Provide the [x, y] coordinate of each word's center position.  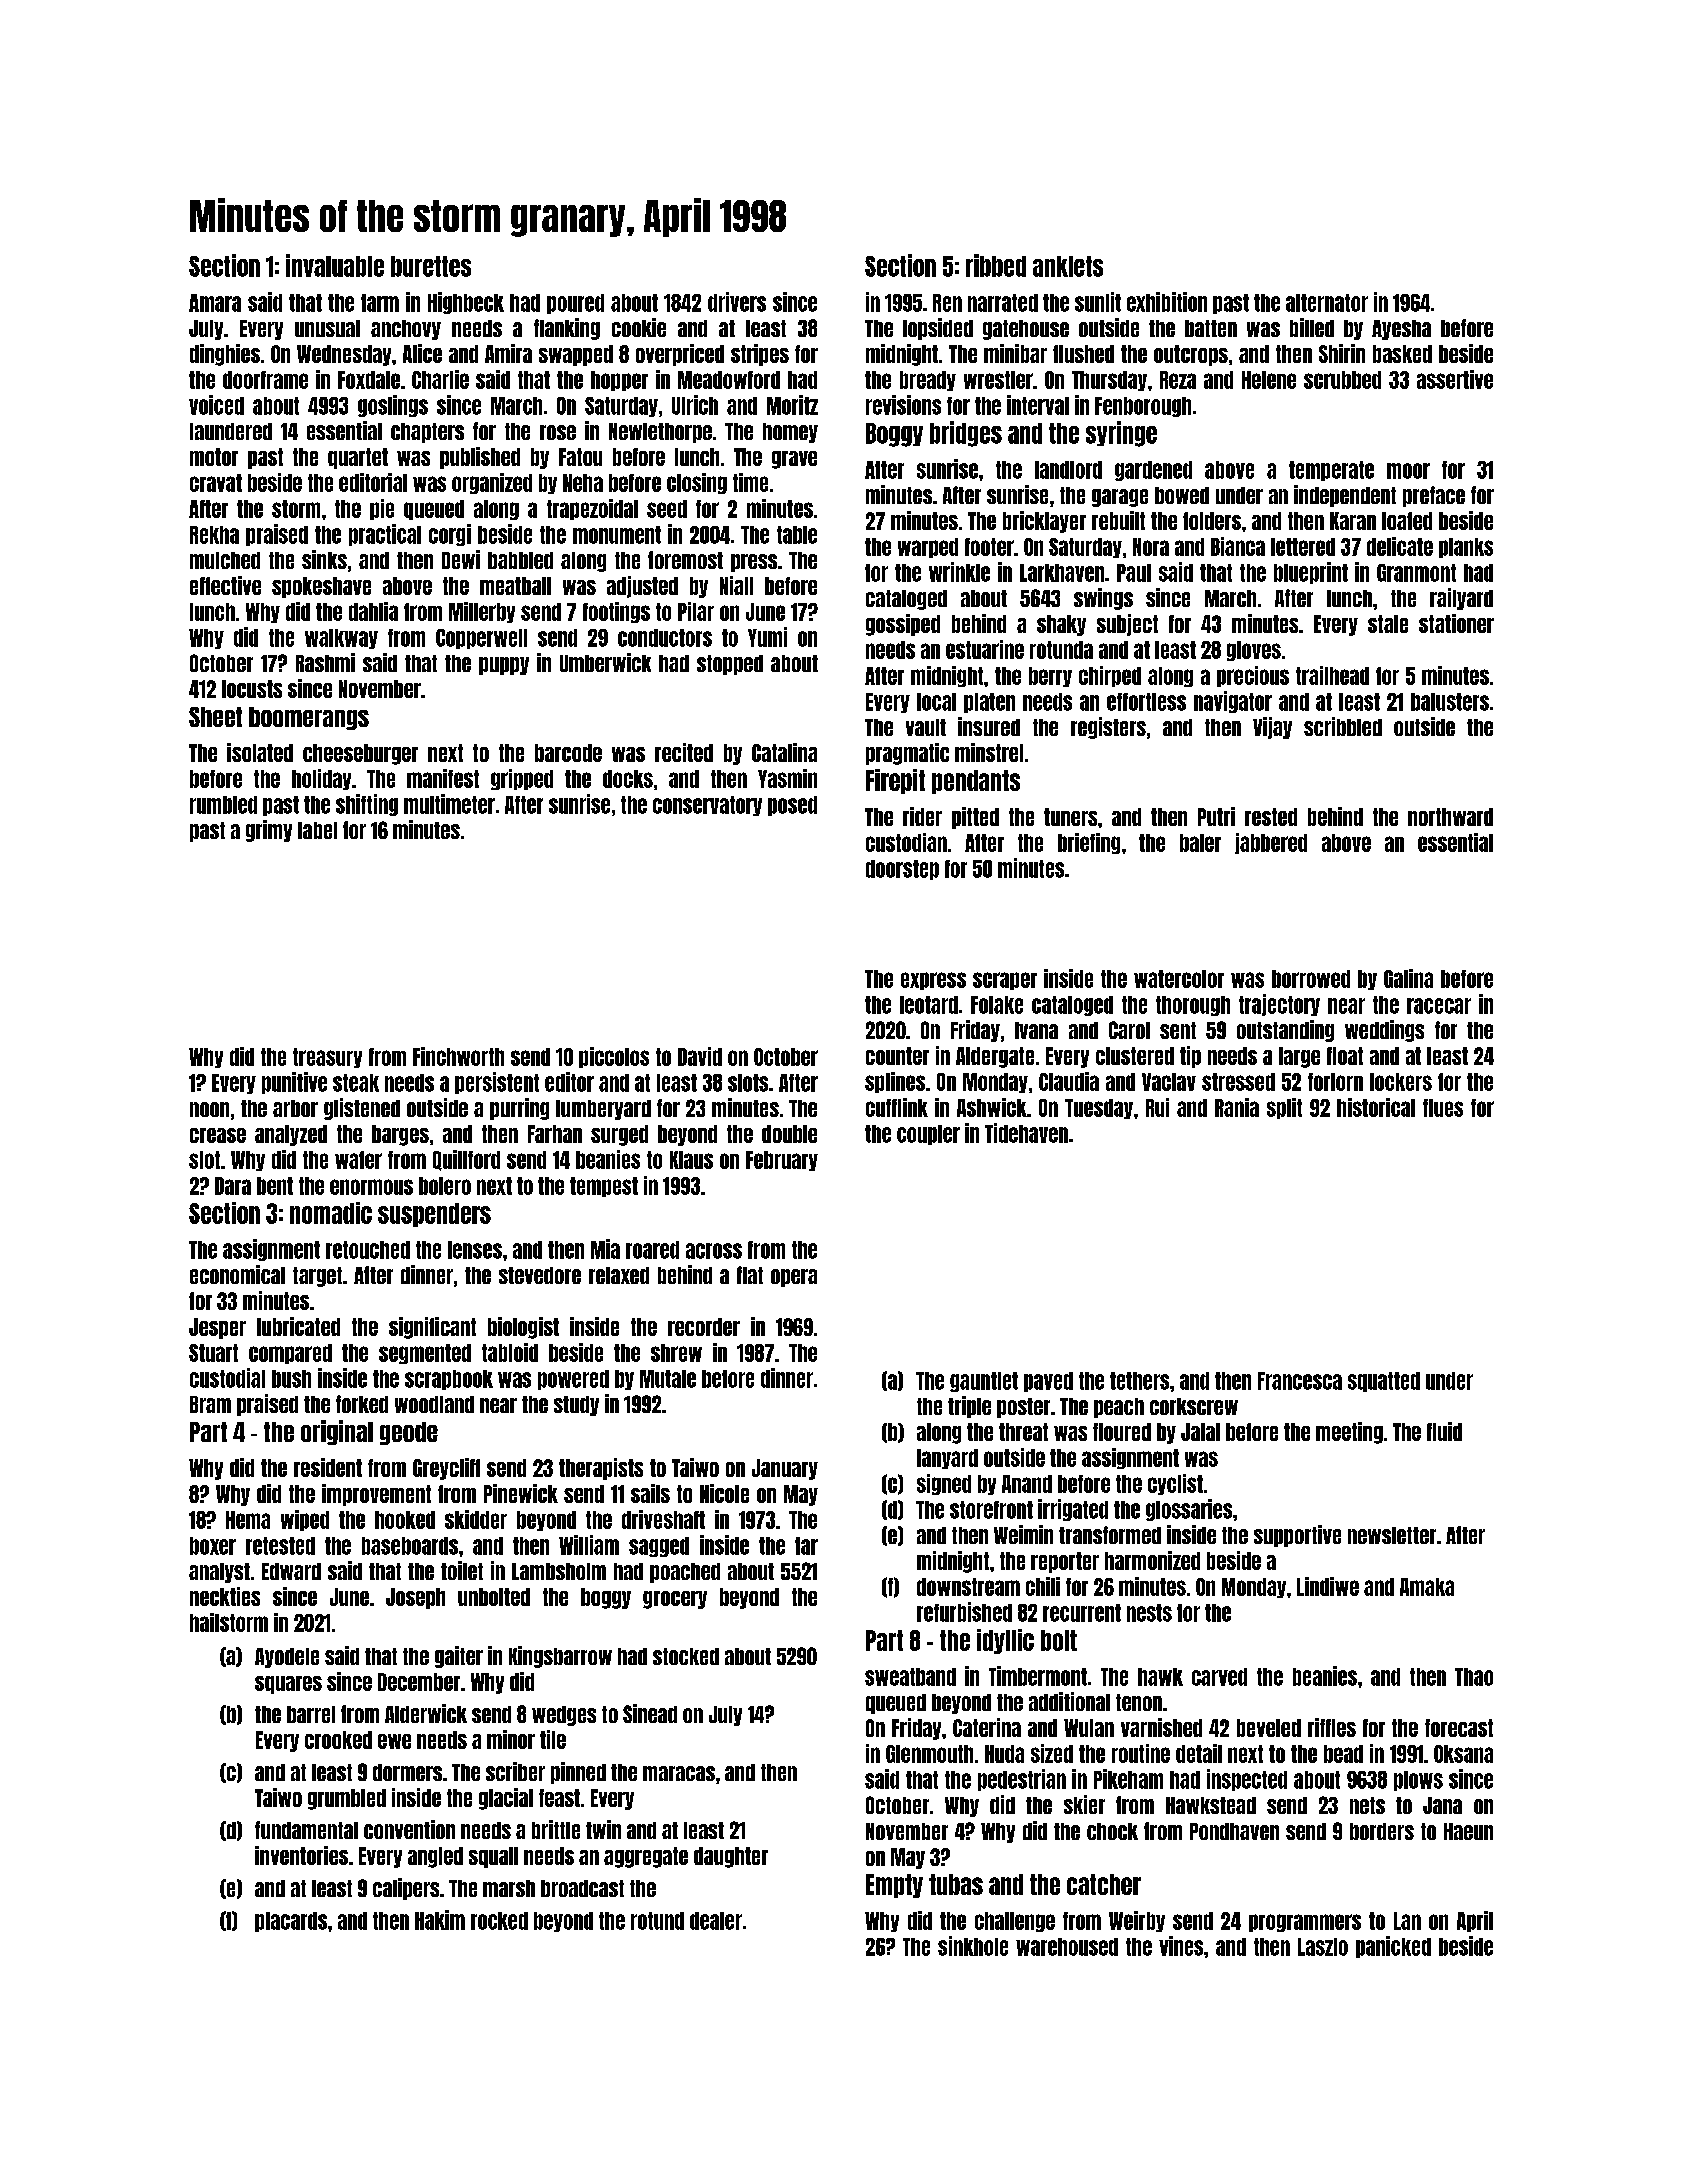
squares [288, 1685]
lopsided [938, 329]
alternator [1327, 303]
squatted [1384, 1382]
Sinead [650, 1713]
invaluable [335, 265]
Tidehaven [1026, 1133]
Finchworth [458, 1056]
